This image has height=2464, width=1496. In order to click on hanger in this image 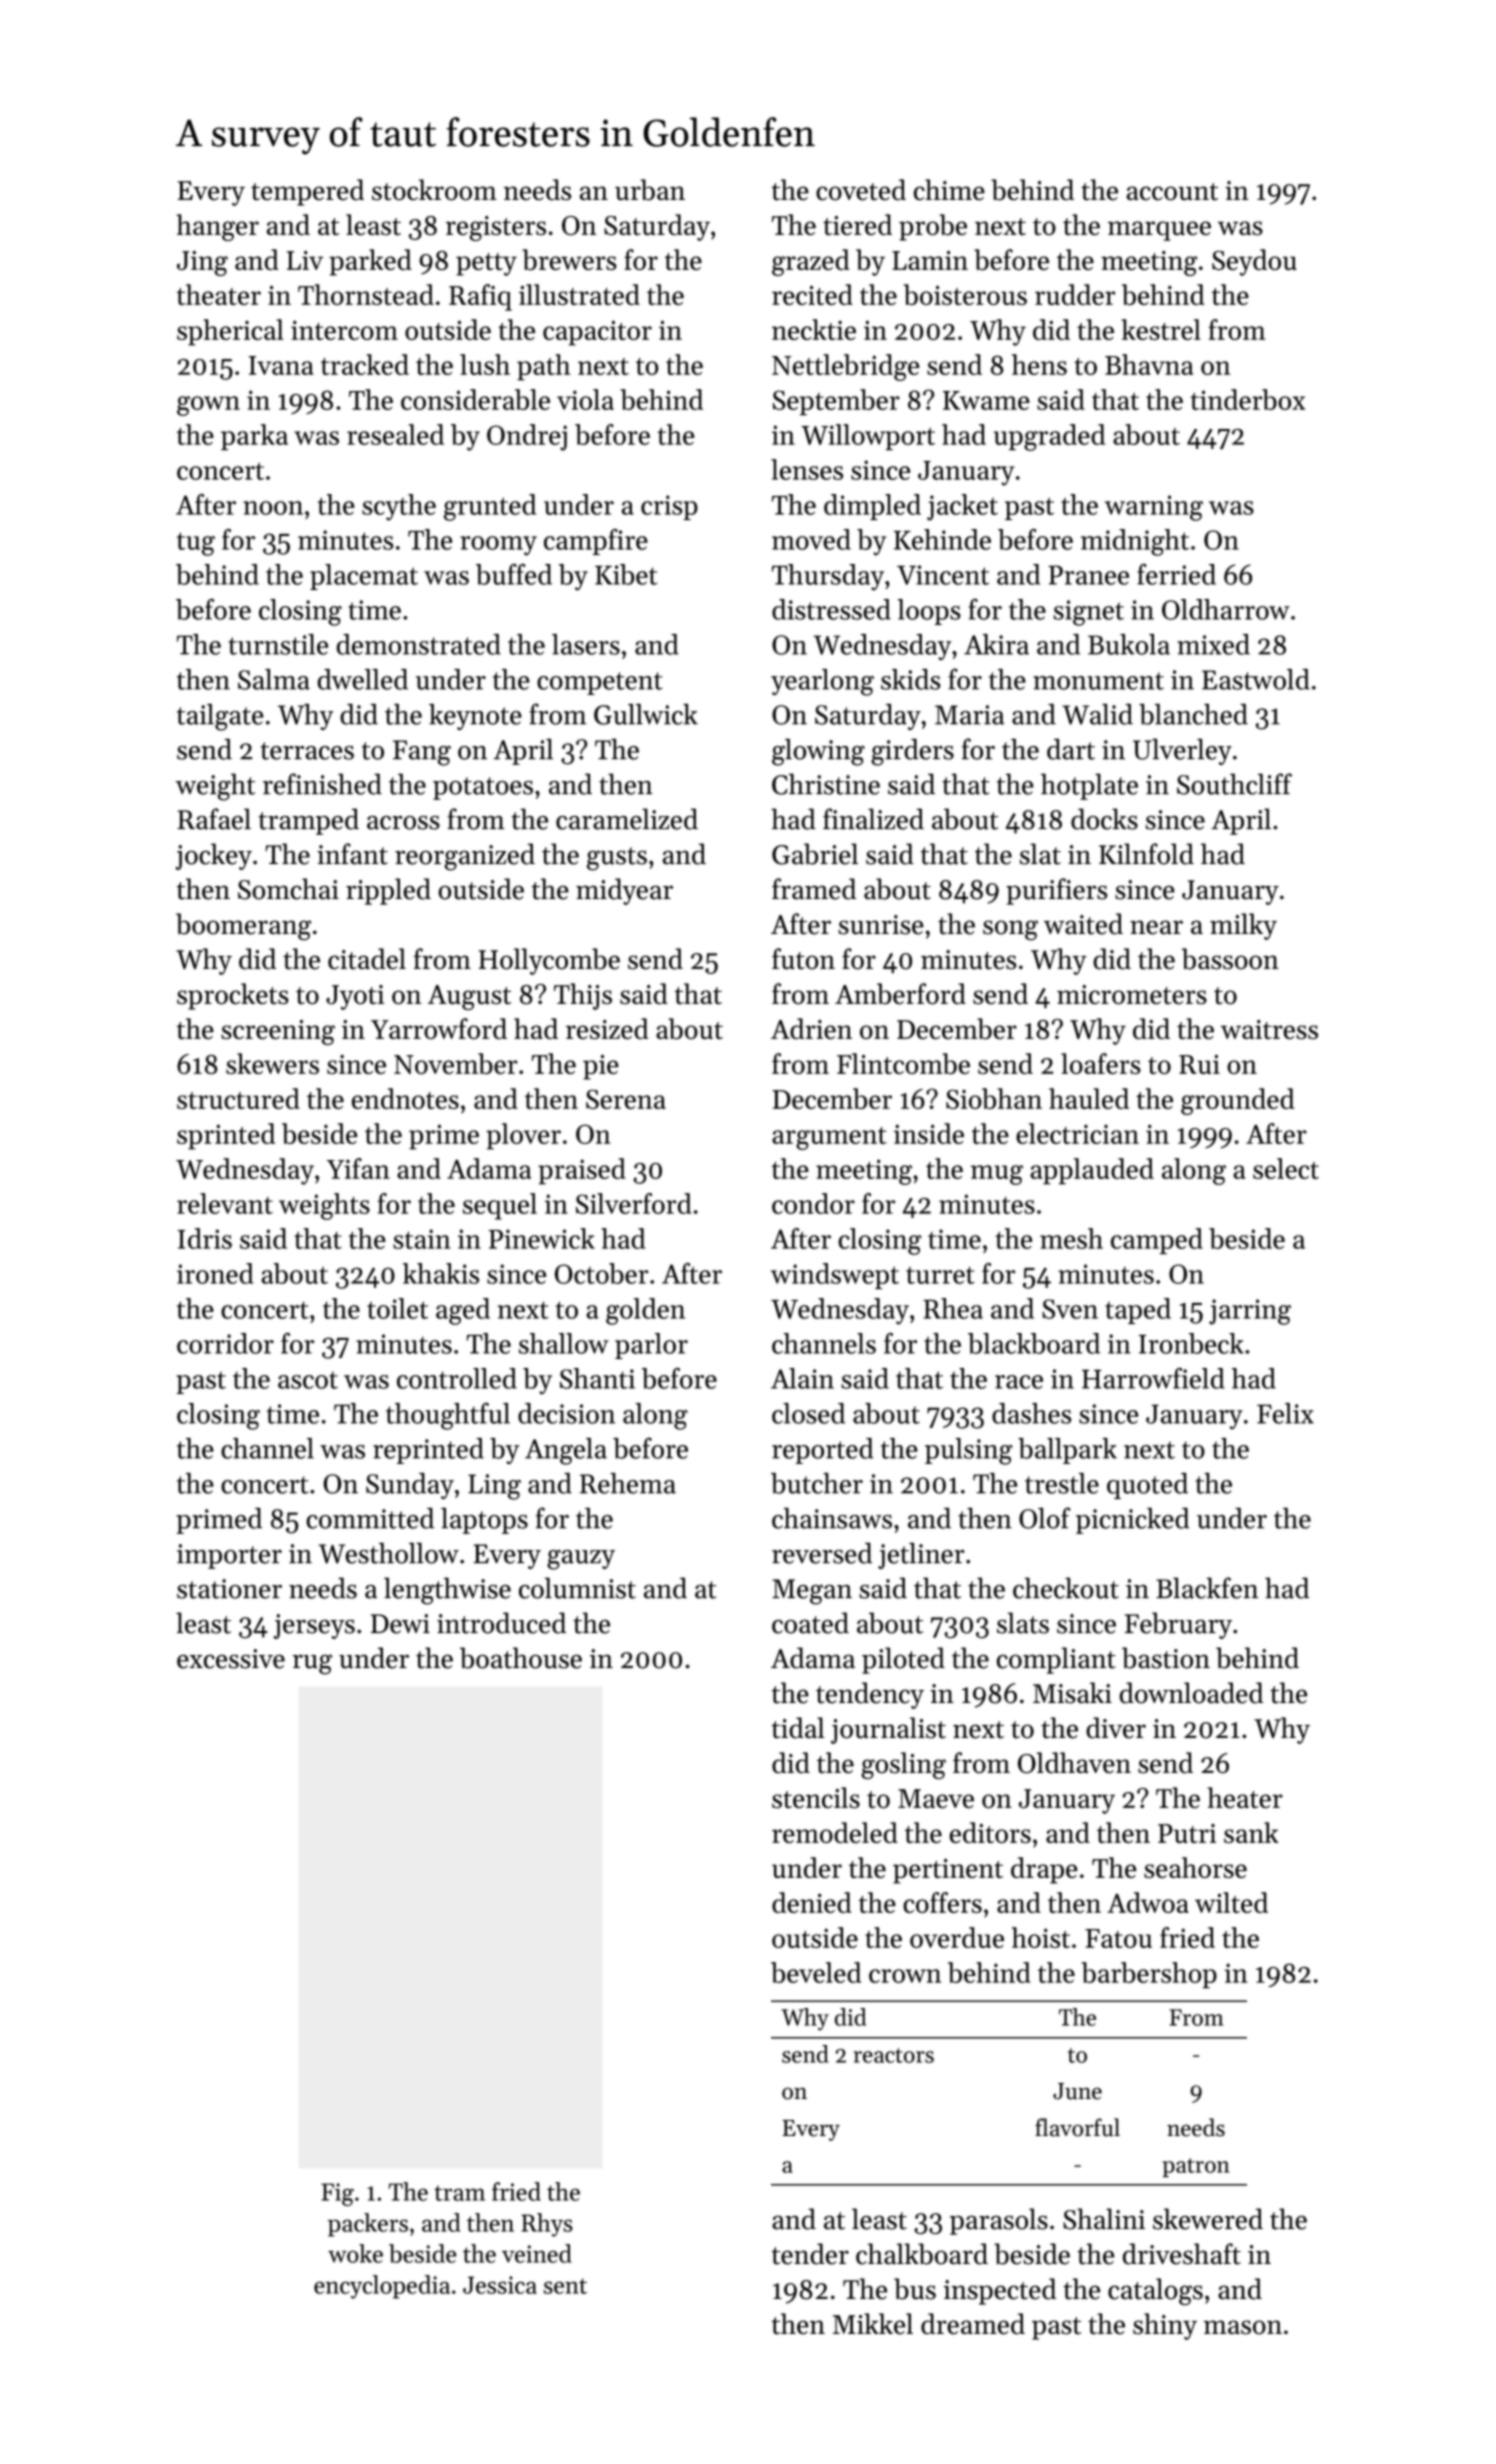, I will do `click(217, 227)`.
